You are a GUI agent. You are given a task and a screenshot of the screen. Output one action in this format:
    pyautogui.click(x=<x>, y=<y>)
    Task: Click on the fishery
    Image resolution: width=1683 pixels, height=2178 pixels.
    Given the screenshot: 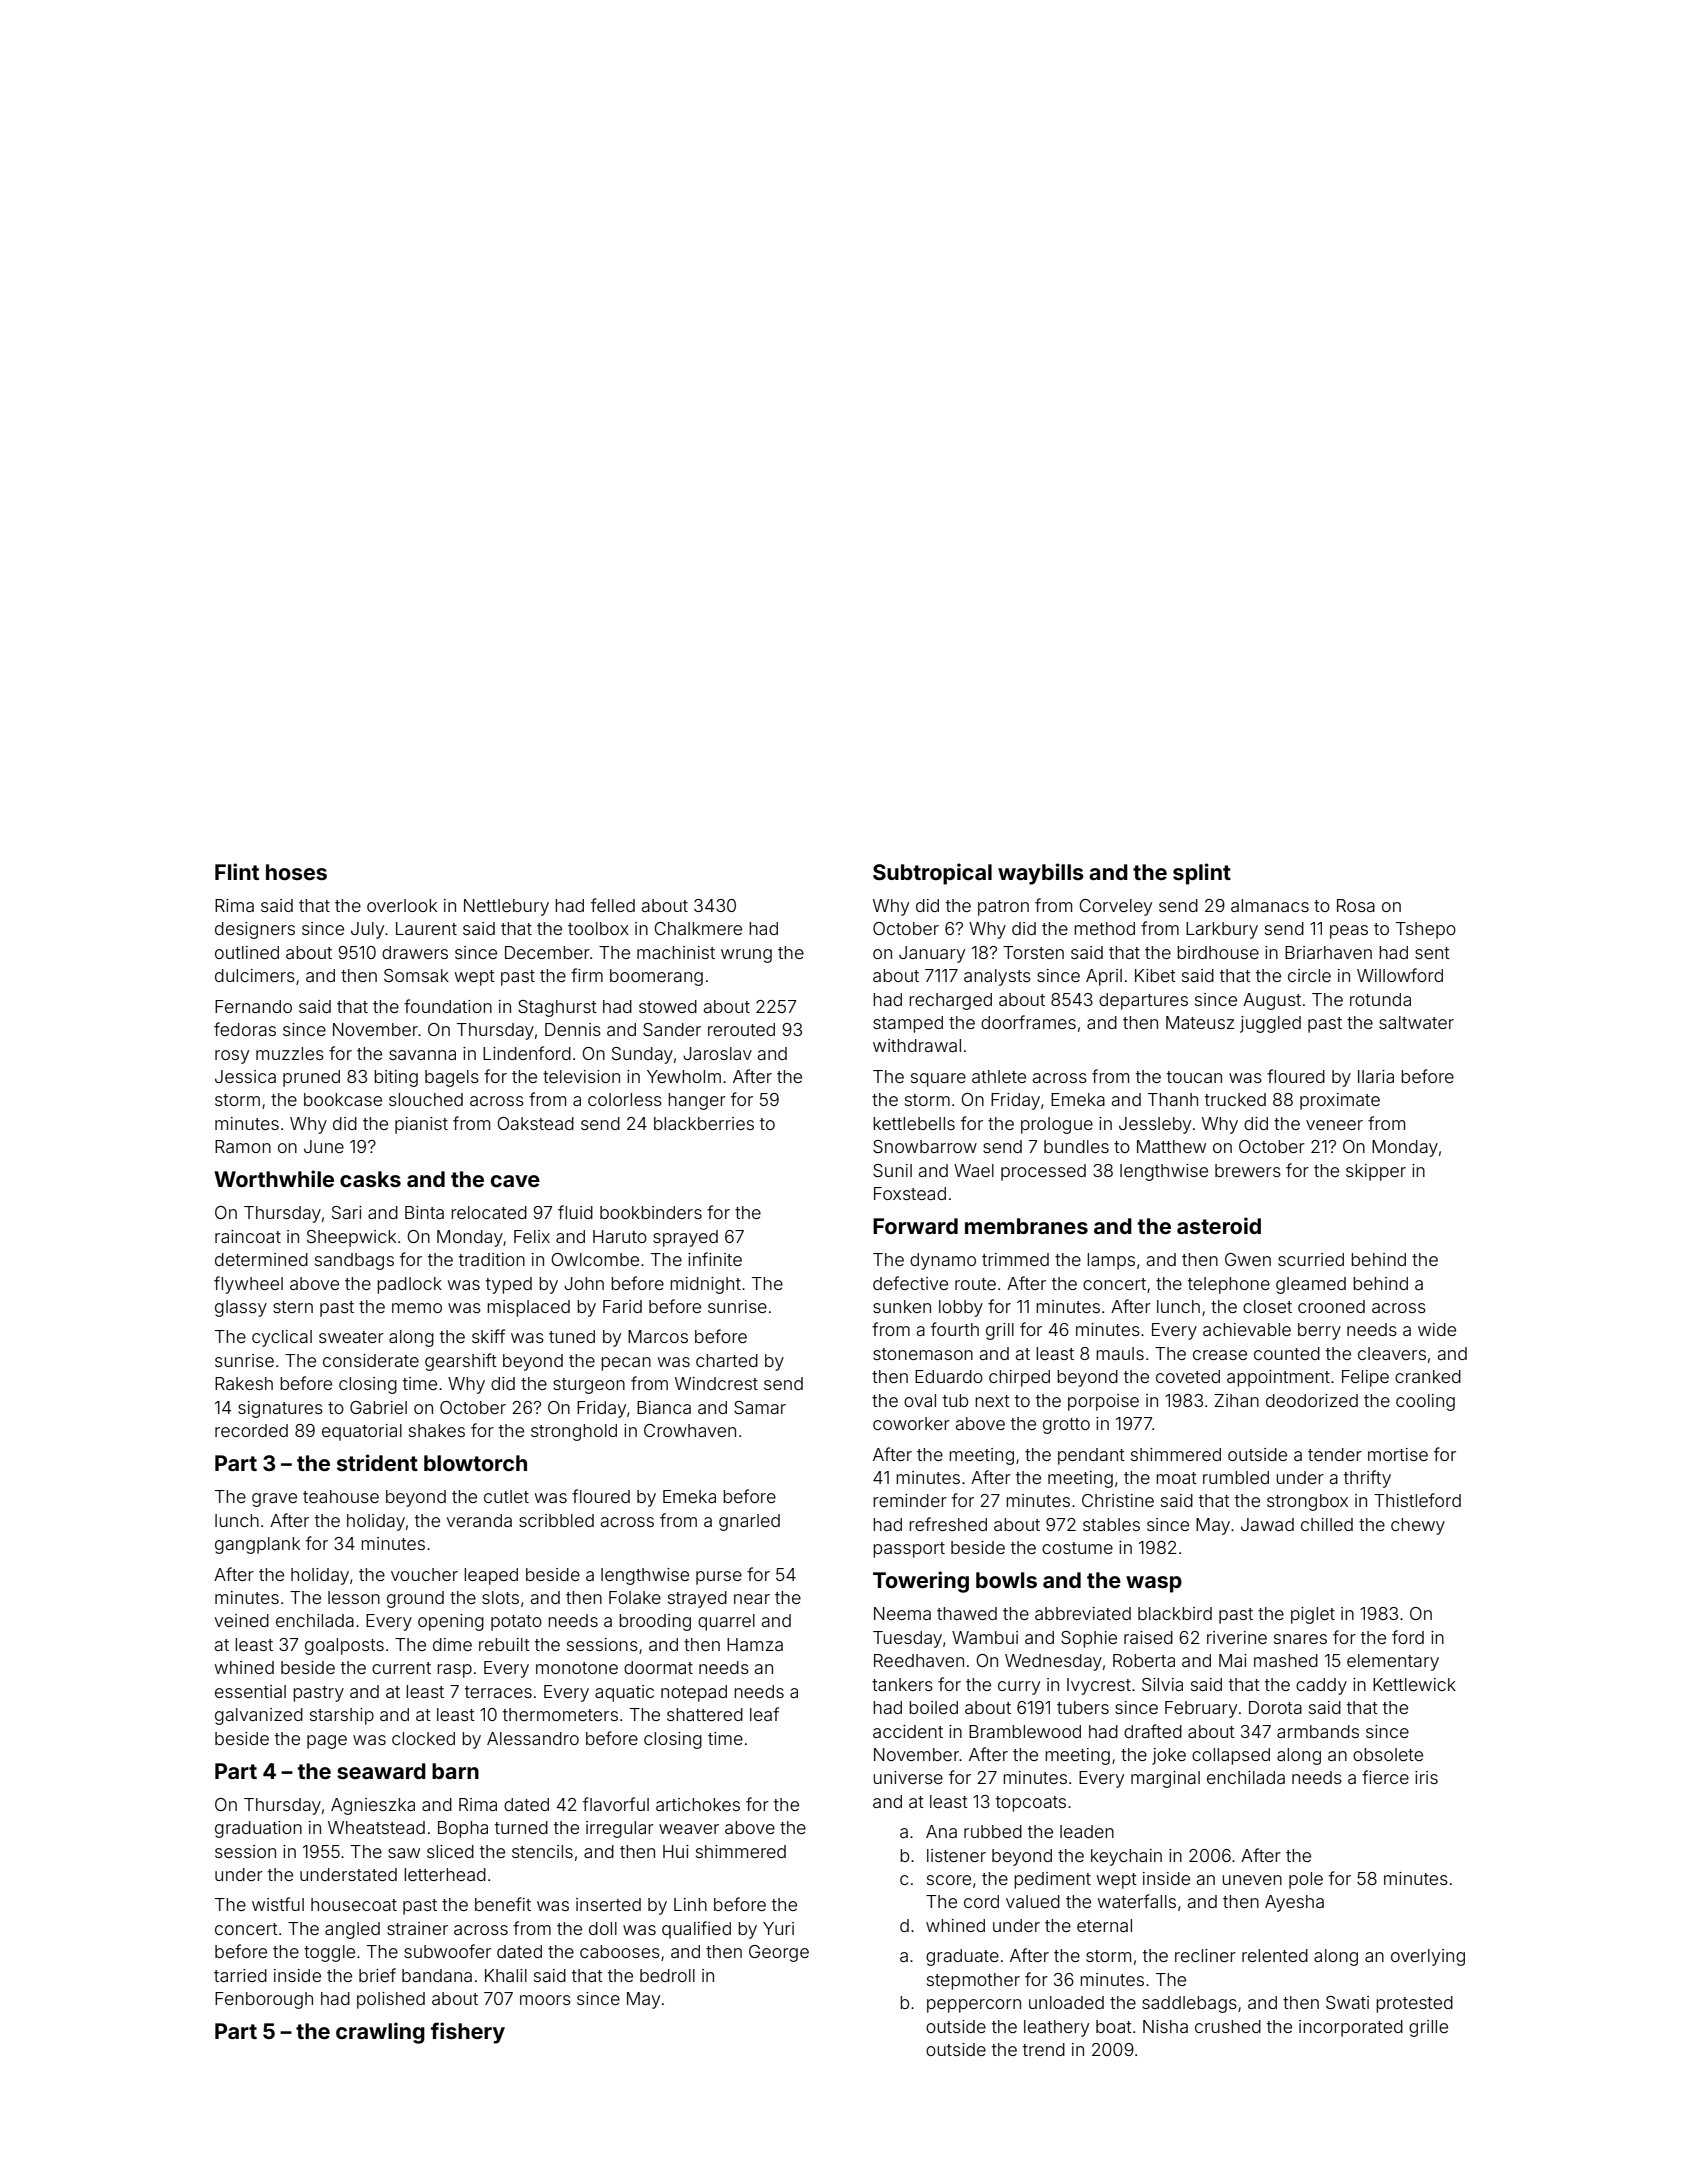 What is the action you would take?
    pyautogui.click(x=468, y=2033)
